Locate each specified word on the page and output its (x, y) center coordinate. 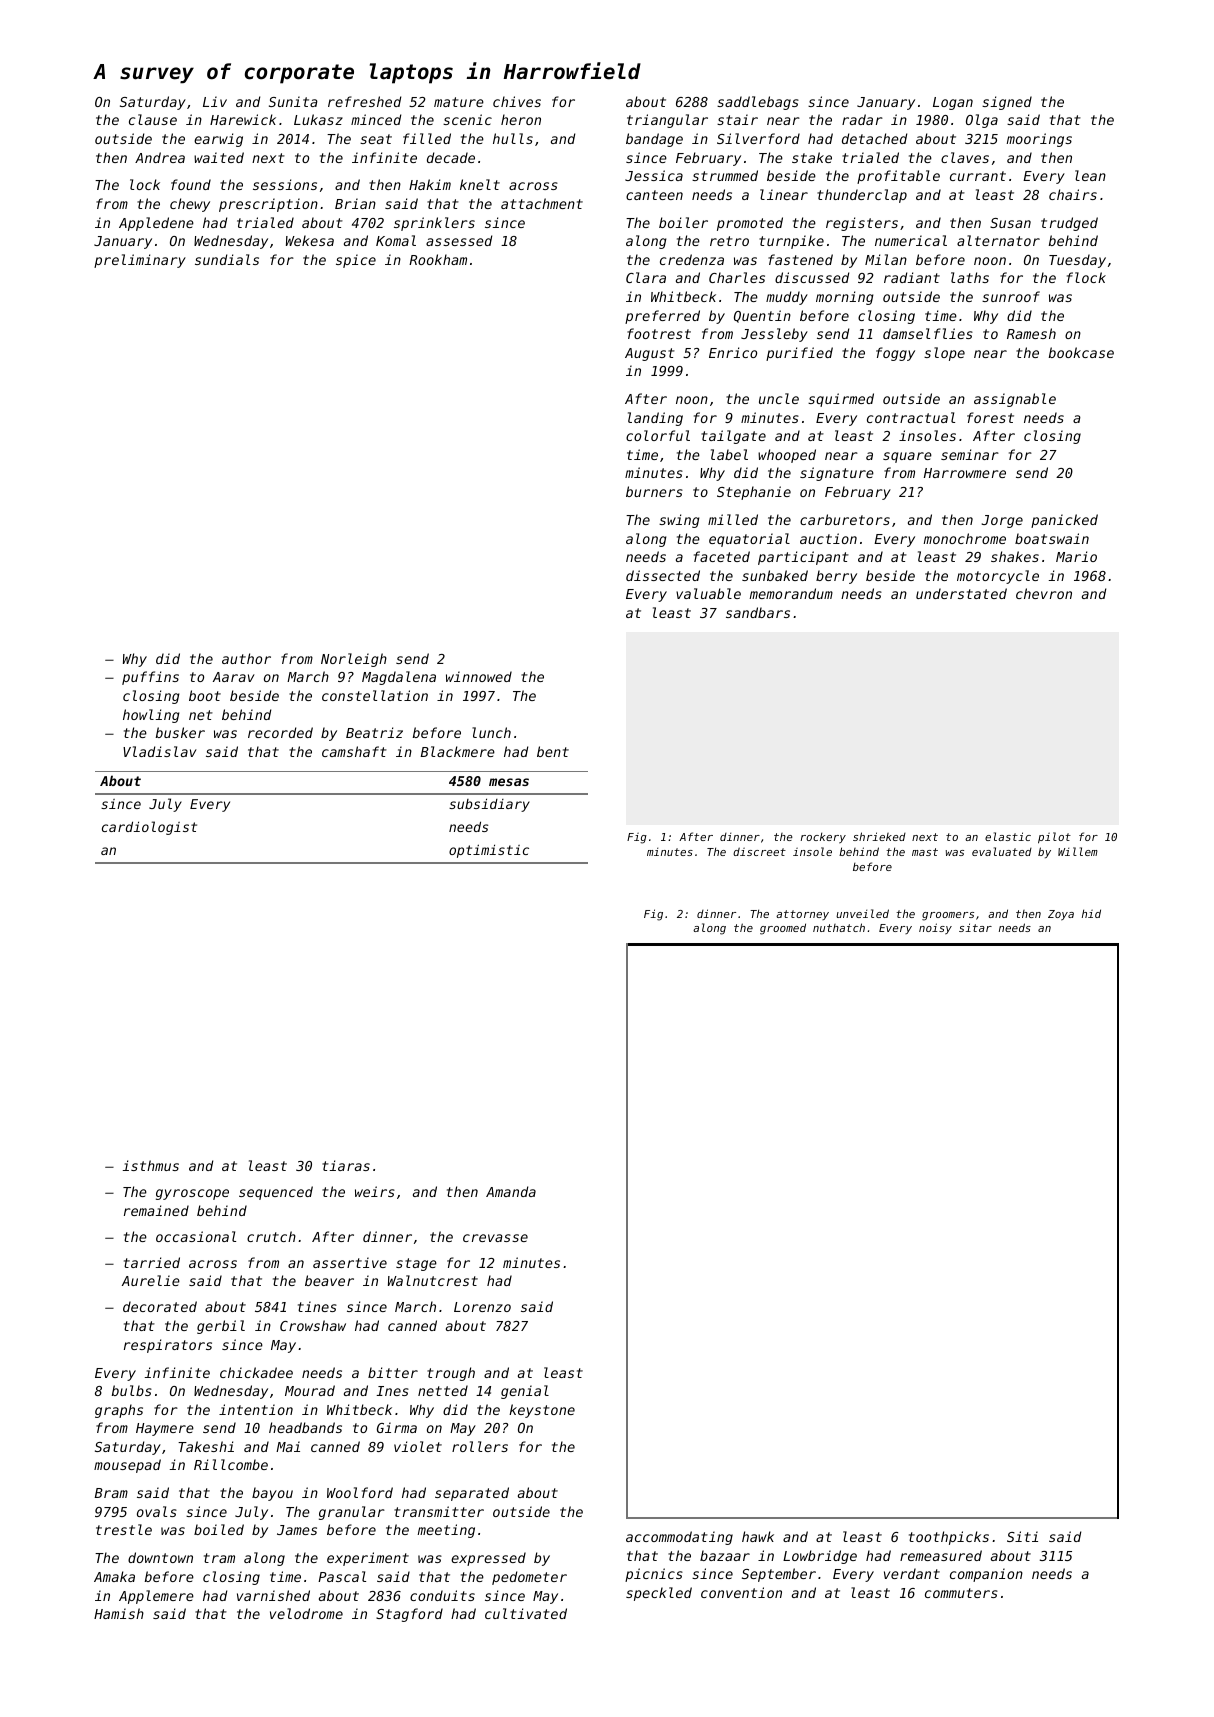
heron (521, 119)
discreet (759, 851)
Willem (1078, 851)
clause (153, 119)
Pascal (342, 1576)
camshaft (354, 751)
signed (1007, 103)
